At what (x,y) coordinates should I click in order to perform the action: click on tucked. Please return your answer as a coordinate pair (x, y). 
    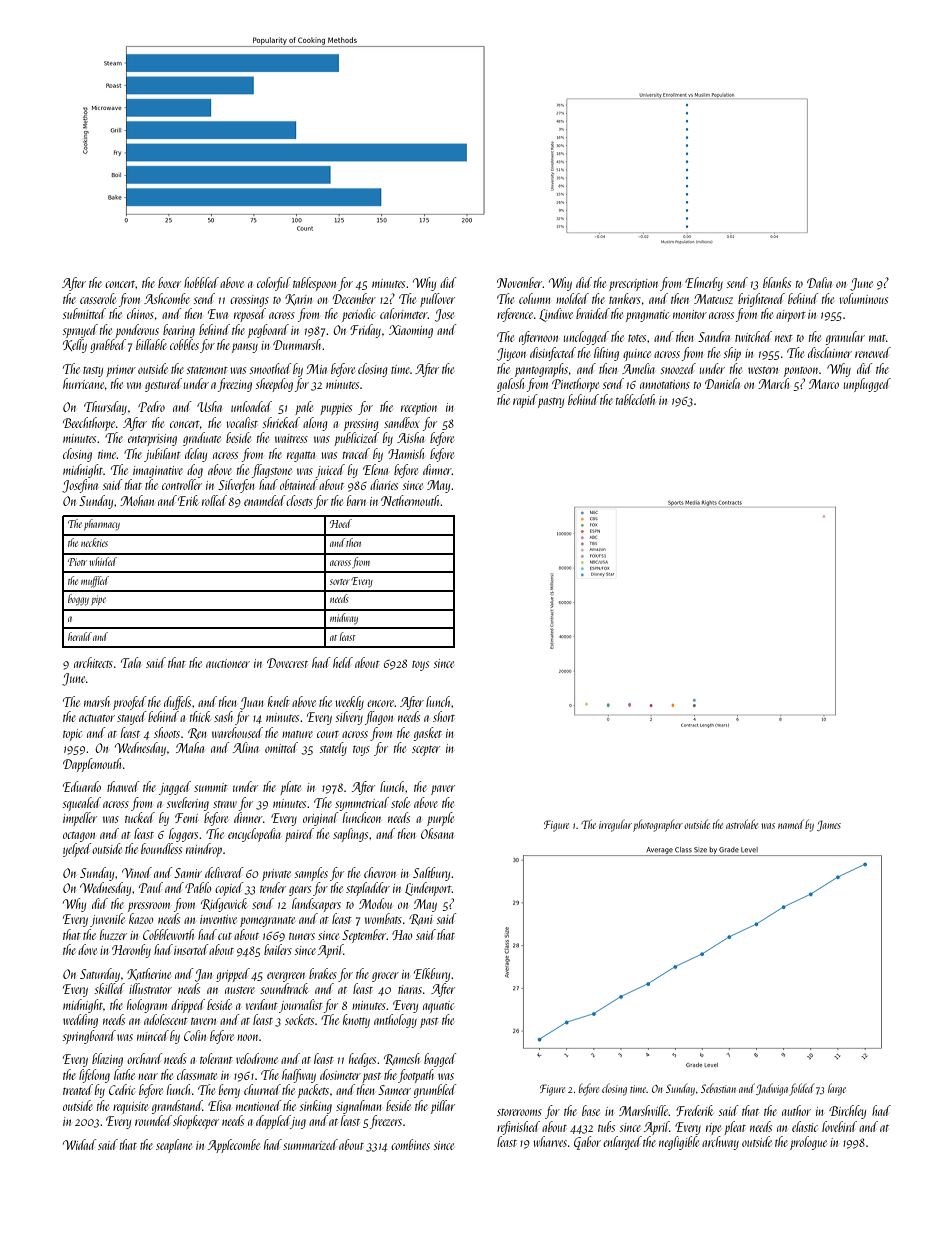
    Looking at the image, I should click on (140, 817).
